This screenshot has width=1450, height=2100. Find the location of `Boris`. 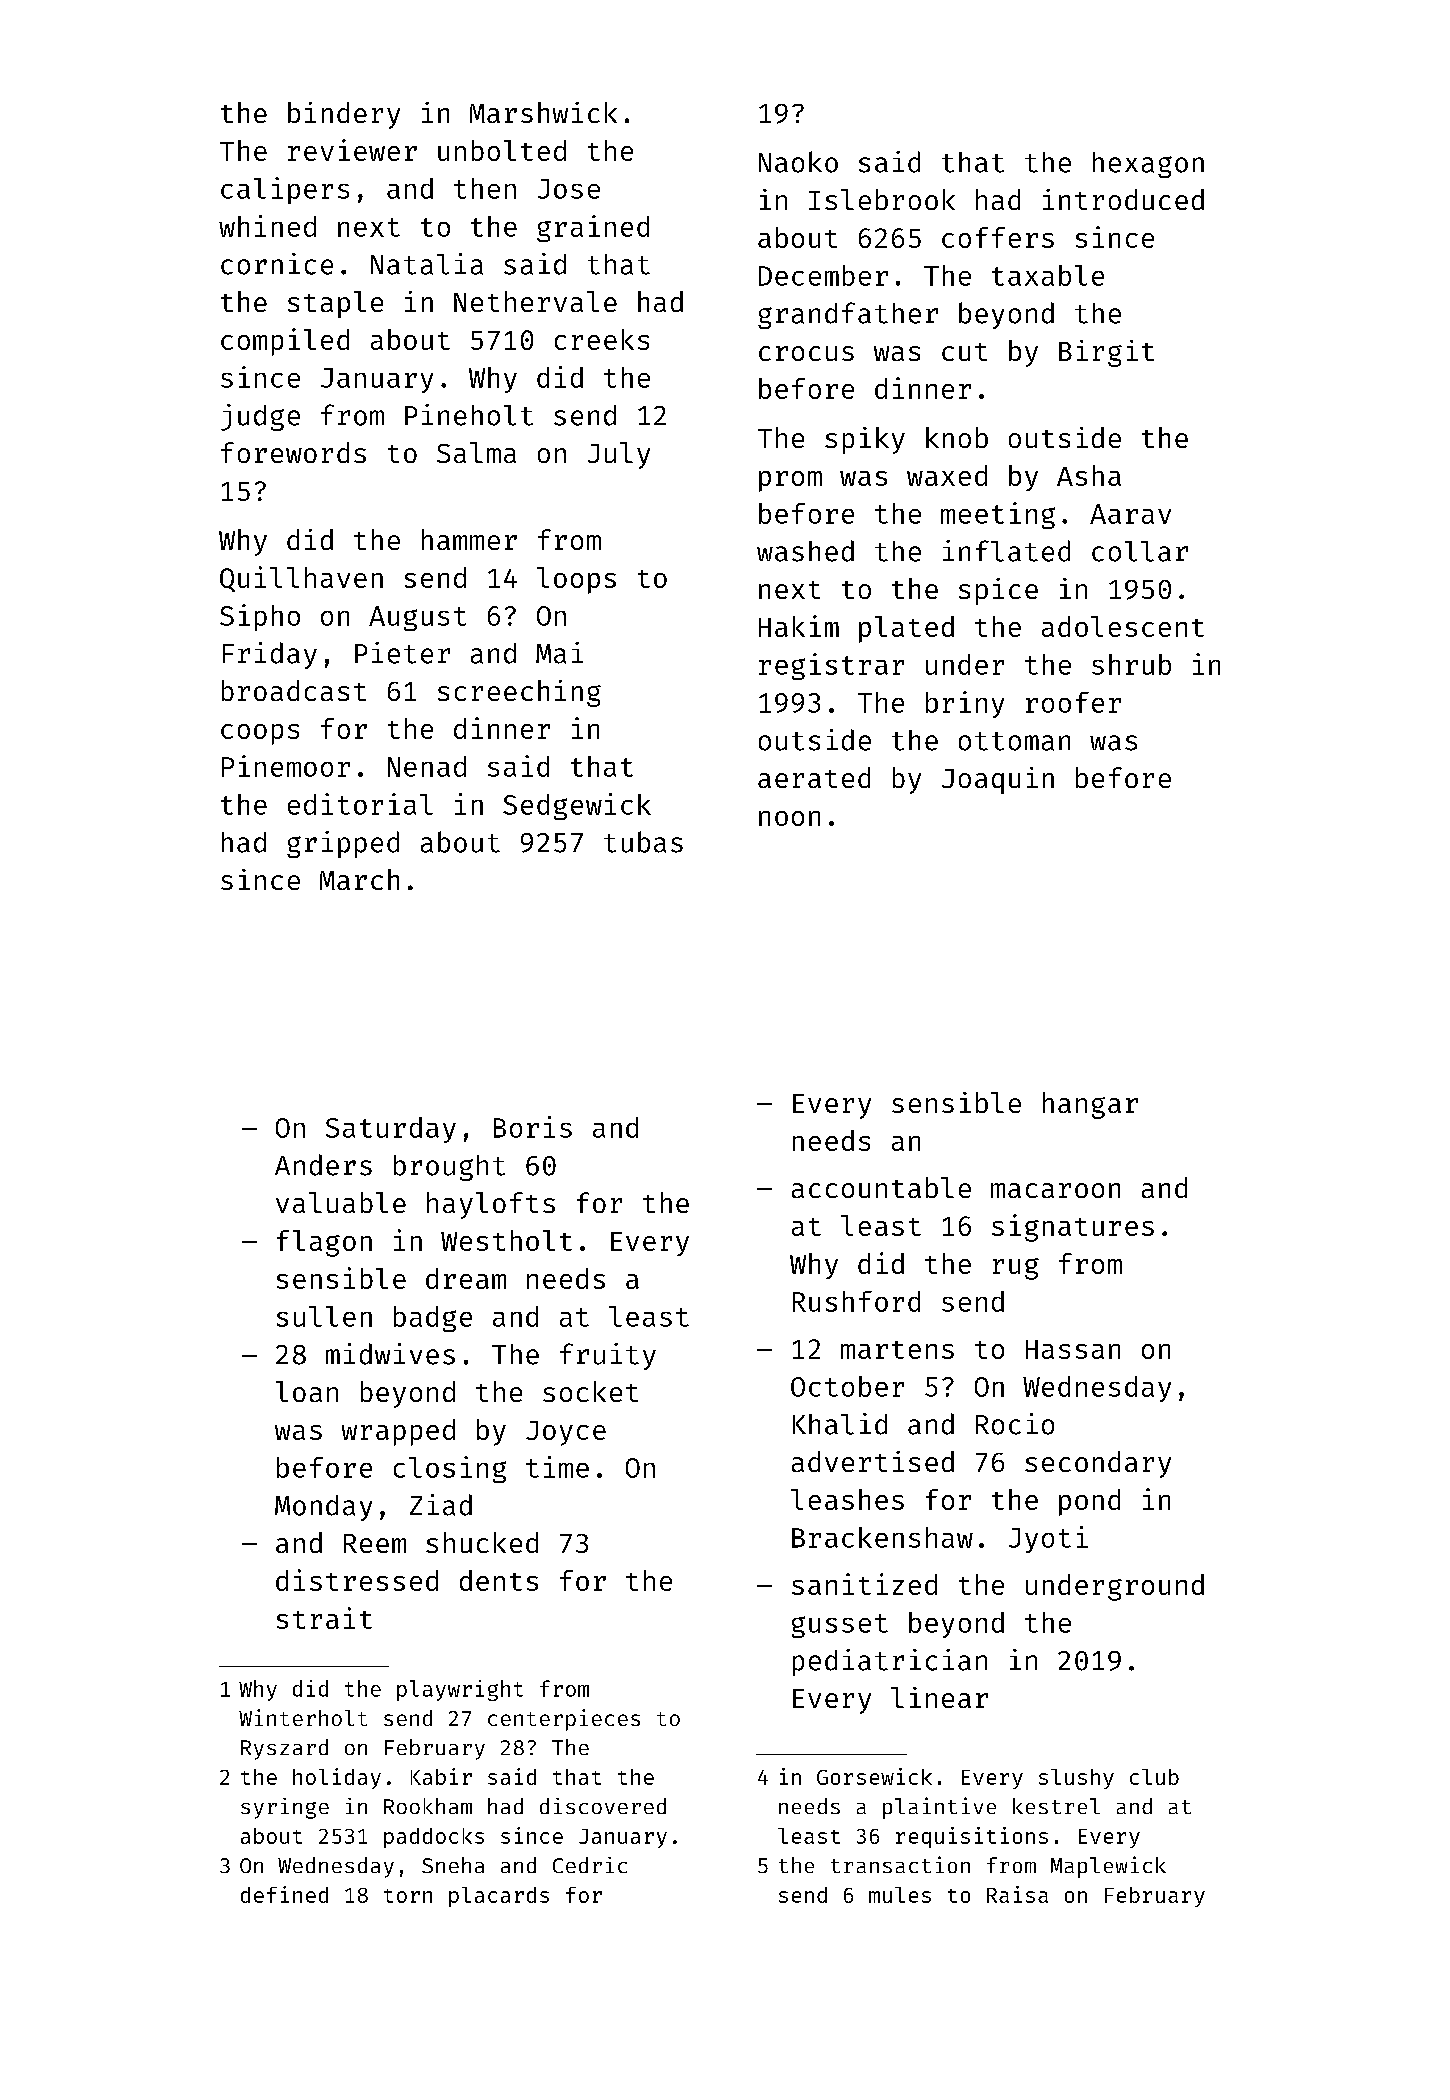

Boris is located at coordinates (533, 1127).
